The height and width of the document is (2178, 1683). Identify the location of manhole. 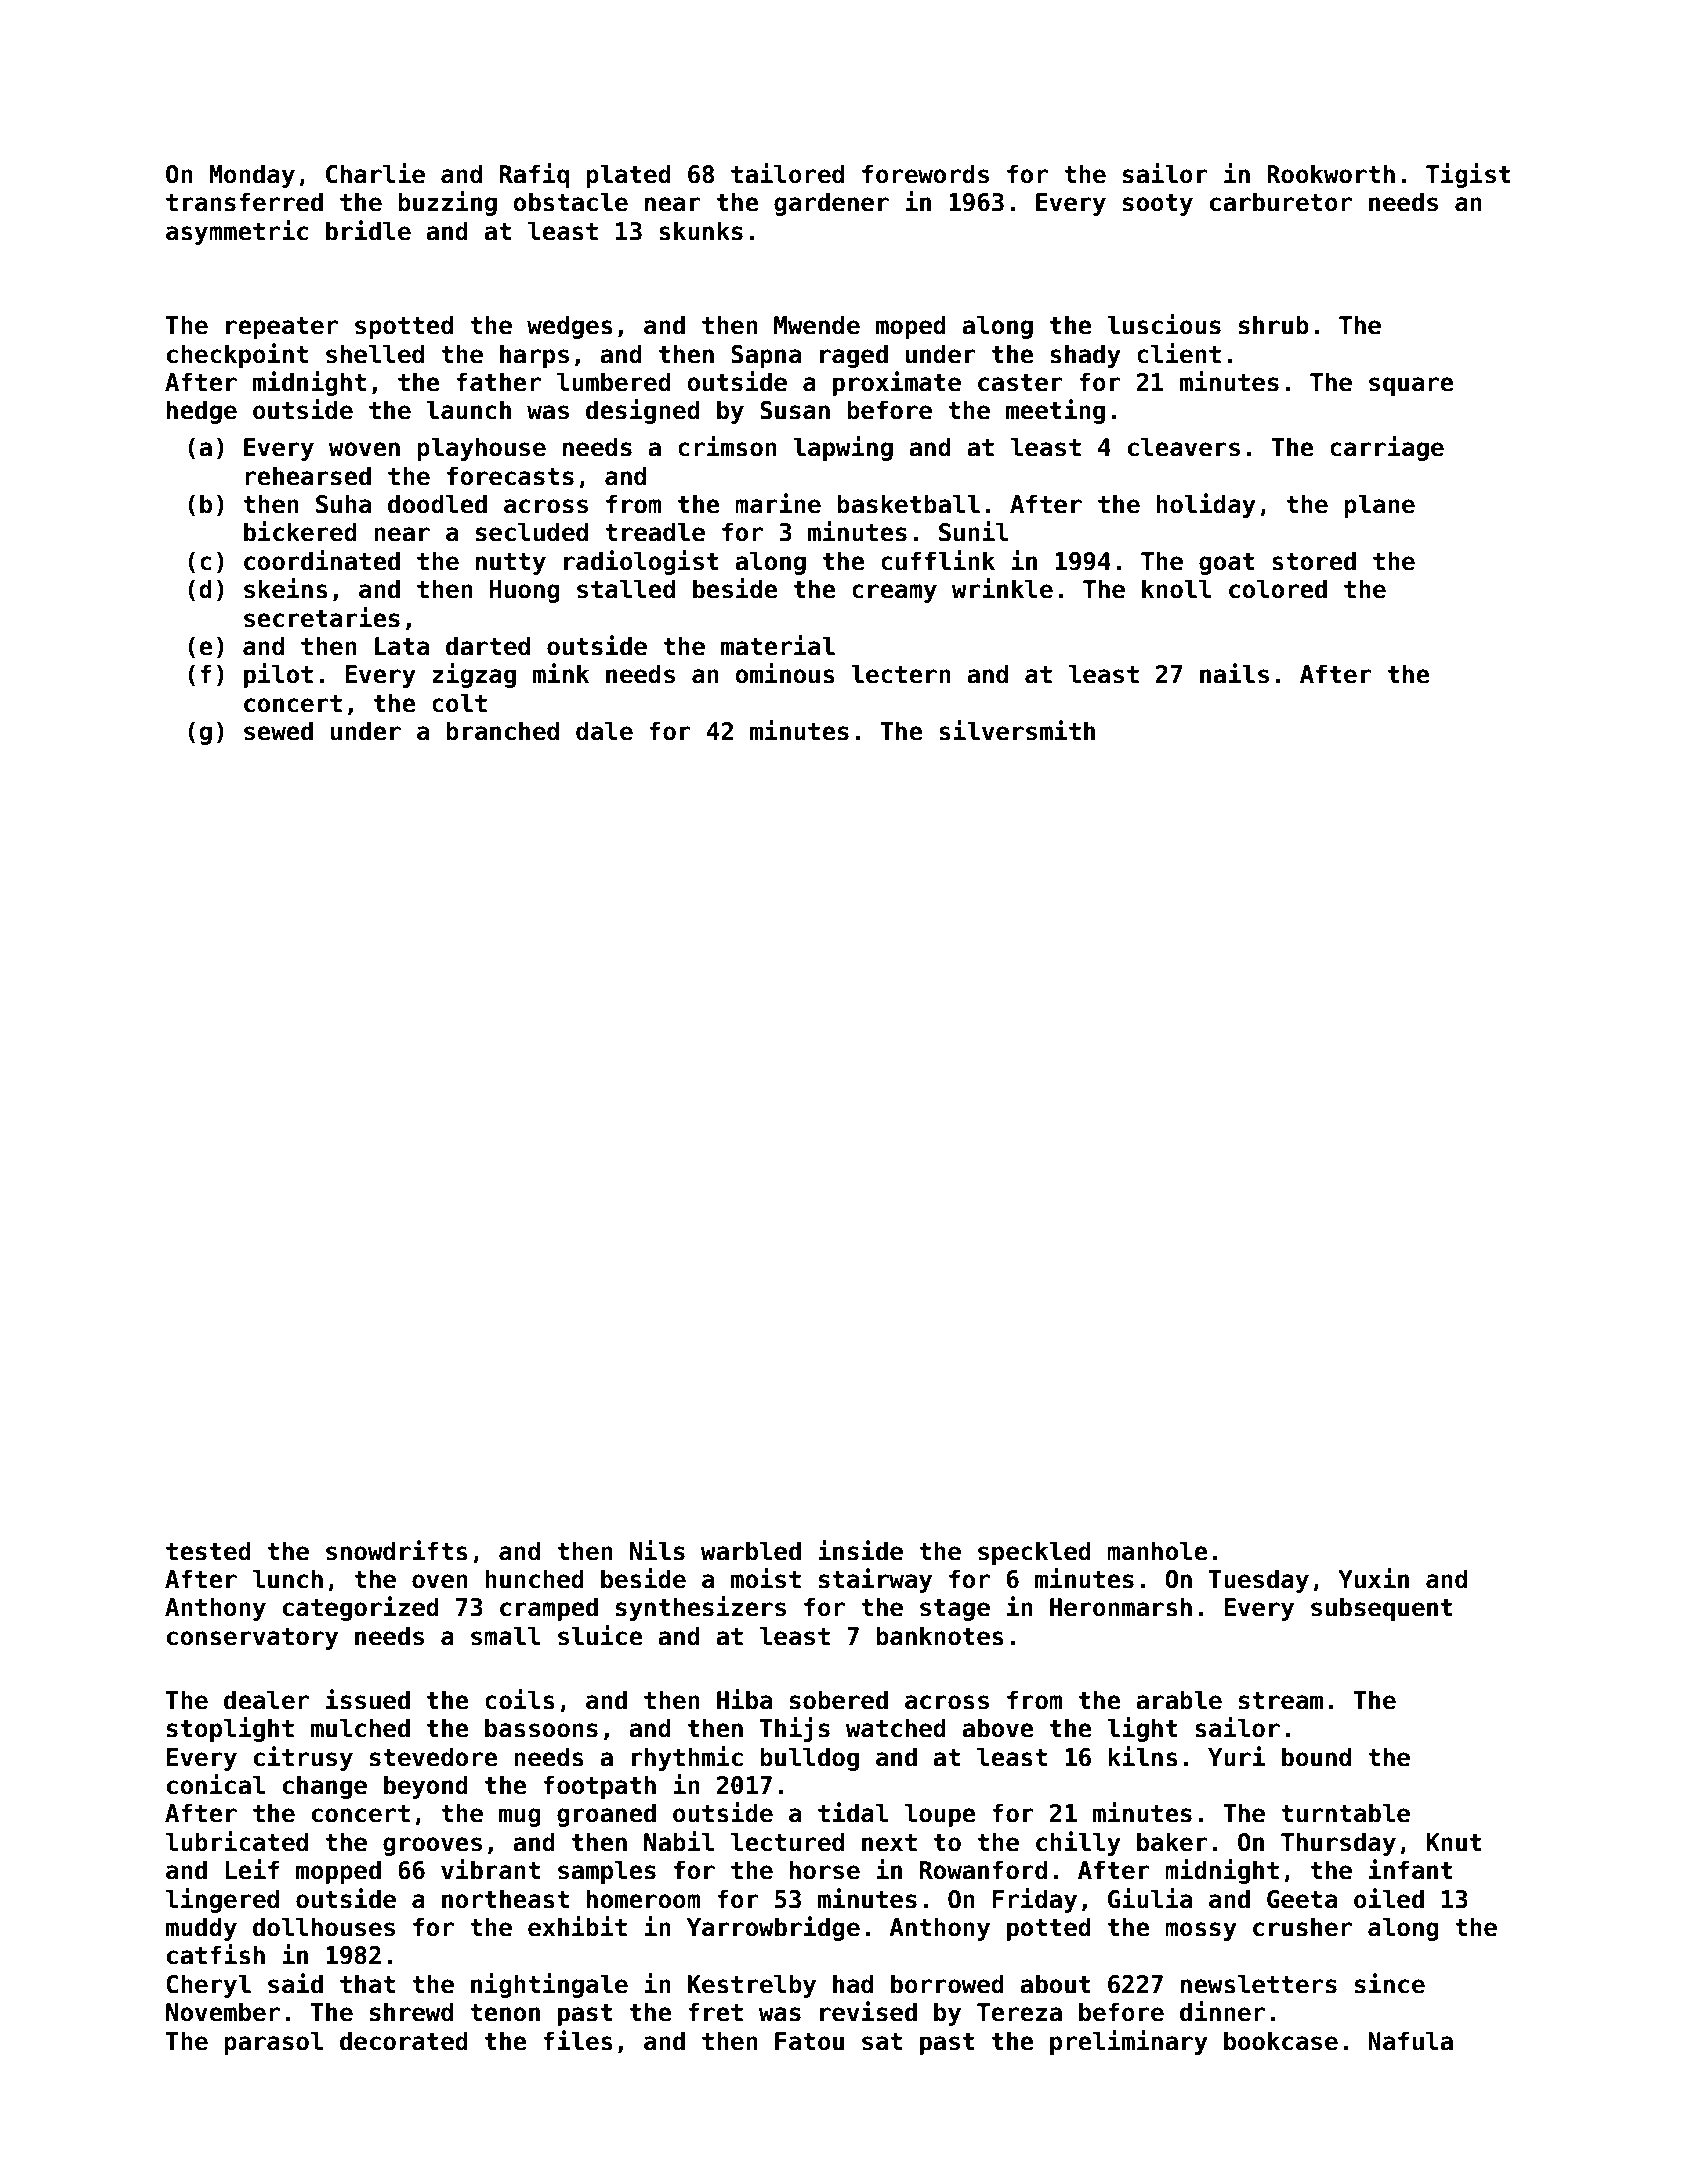
(1157, 1551).
